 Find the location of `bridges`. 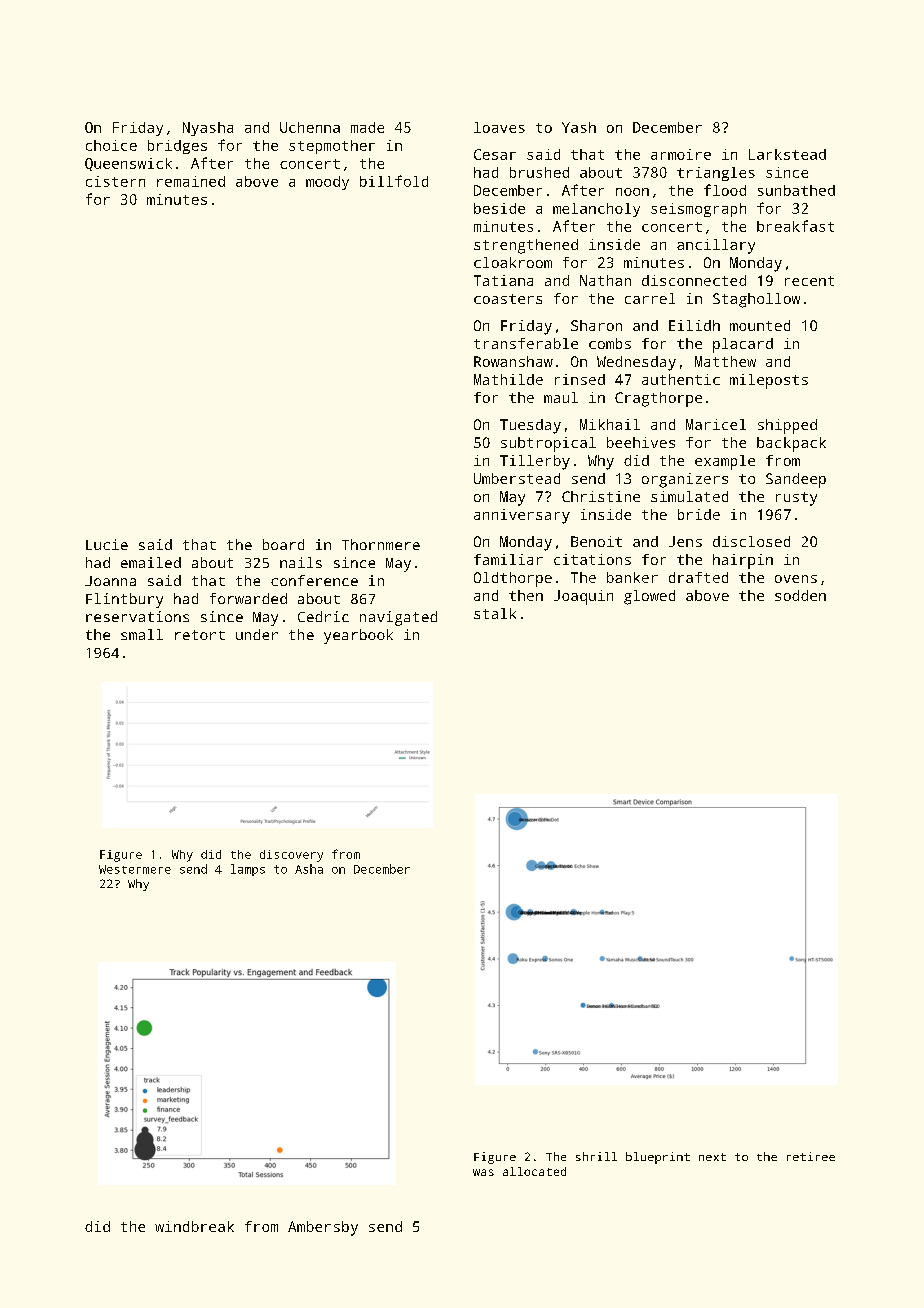

bridges is located at coordinates (177, 147).
